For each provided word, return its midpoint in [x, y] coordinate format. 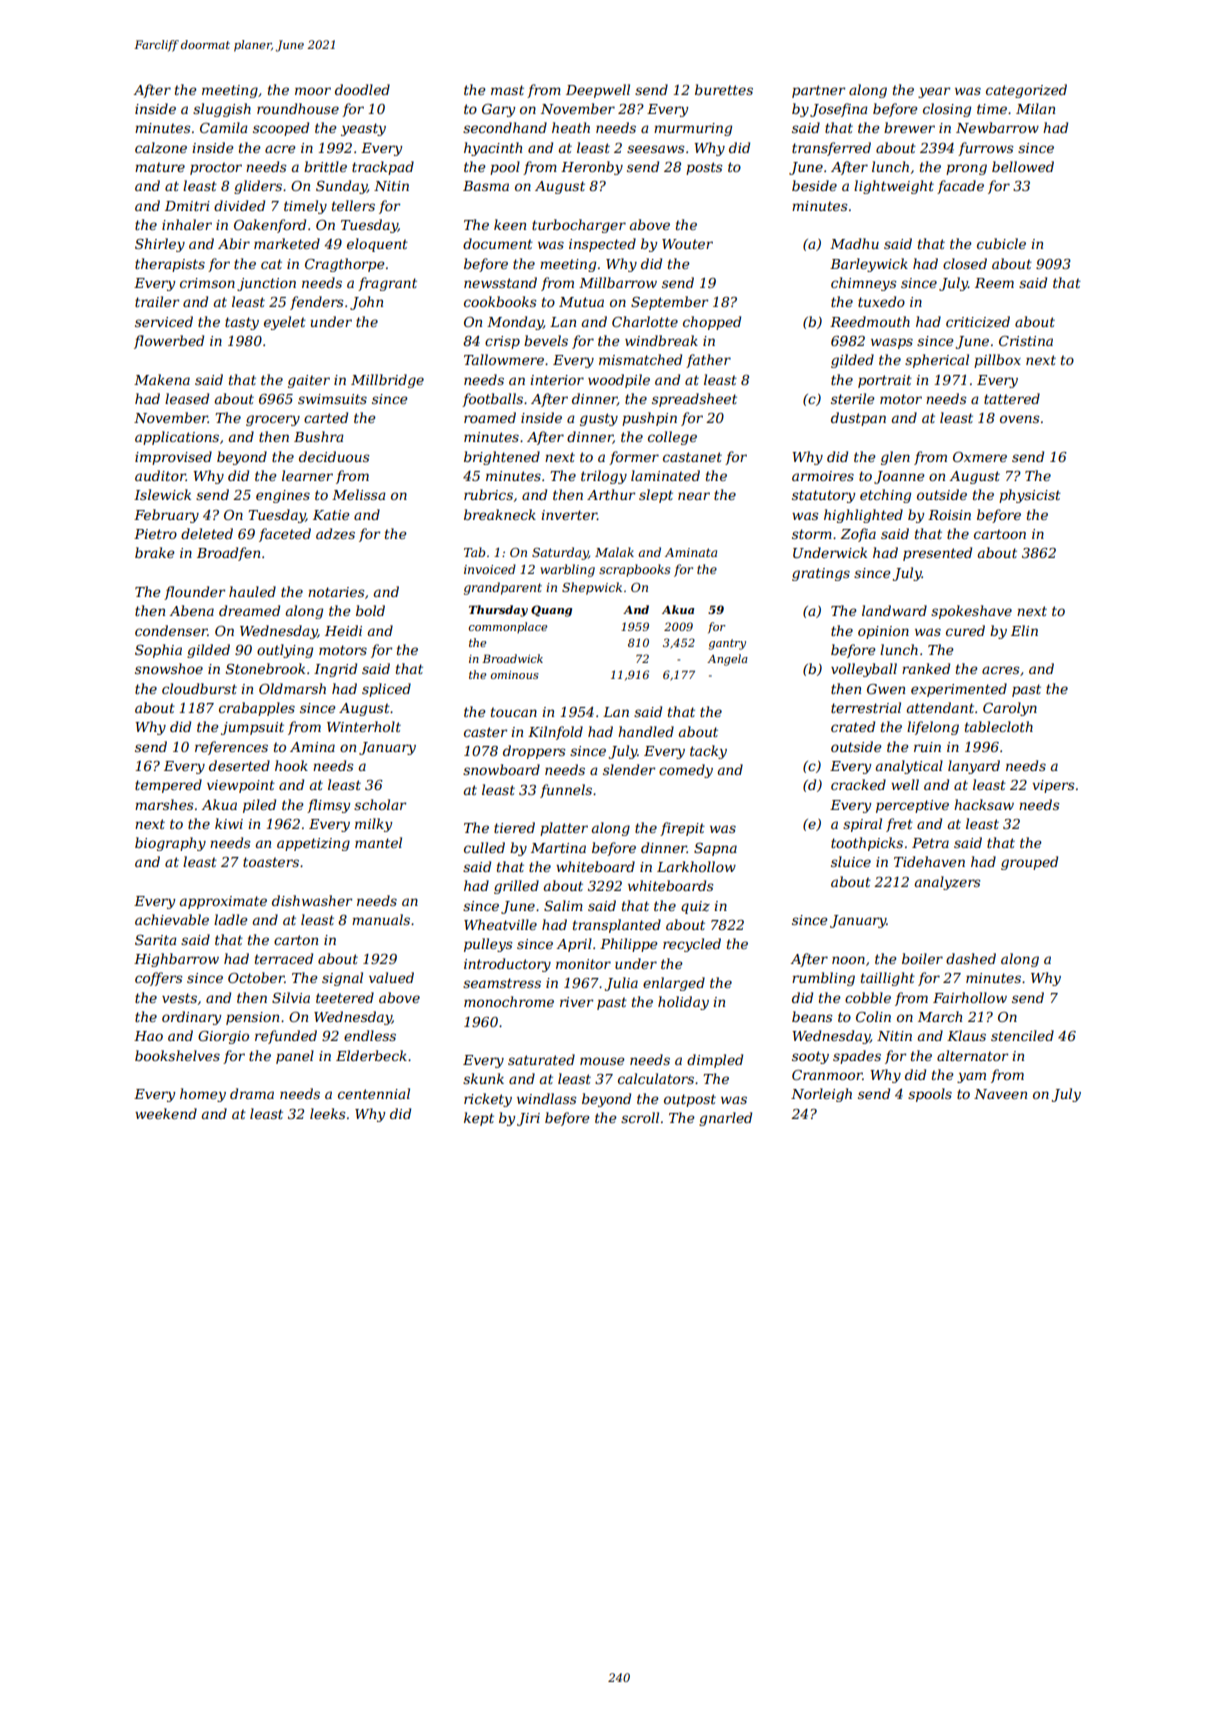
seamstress [502, 983]
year [934, 92]
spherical [937, 361]
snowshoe [169, 668]
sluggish [222, 110]
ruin [927, 747]
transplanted [617, 926]
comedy [686, 771]
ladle [231, 919]
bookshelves [177, 1055]
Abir [234, 243]
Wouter [687, 244]
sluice [851, 861]
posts [704, 168]
